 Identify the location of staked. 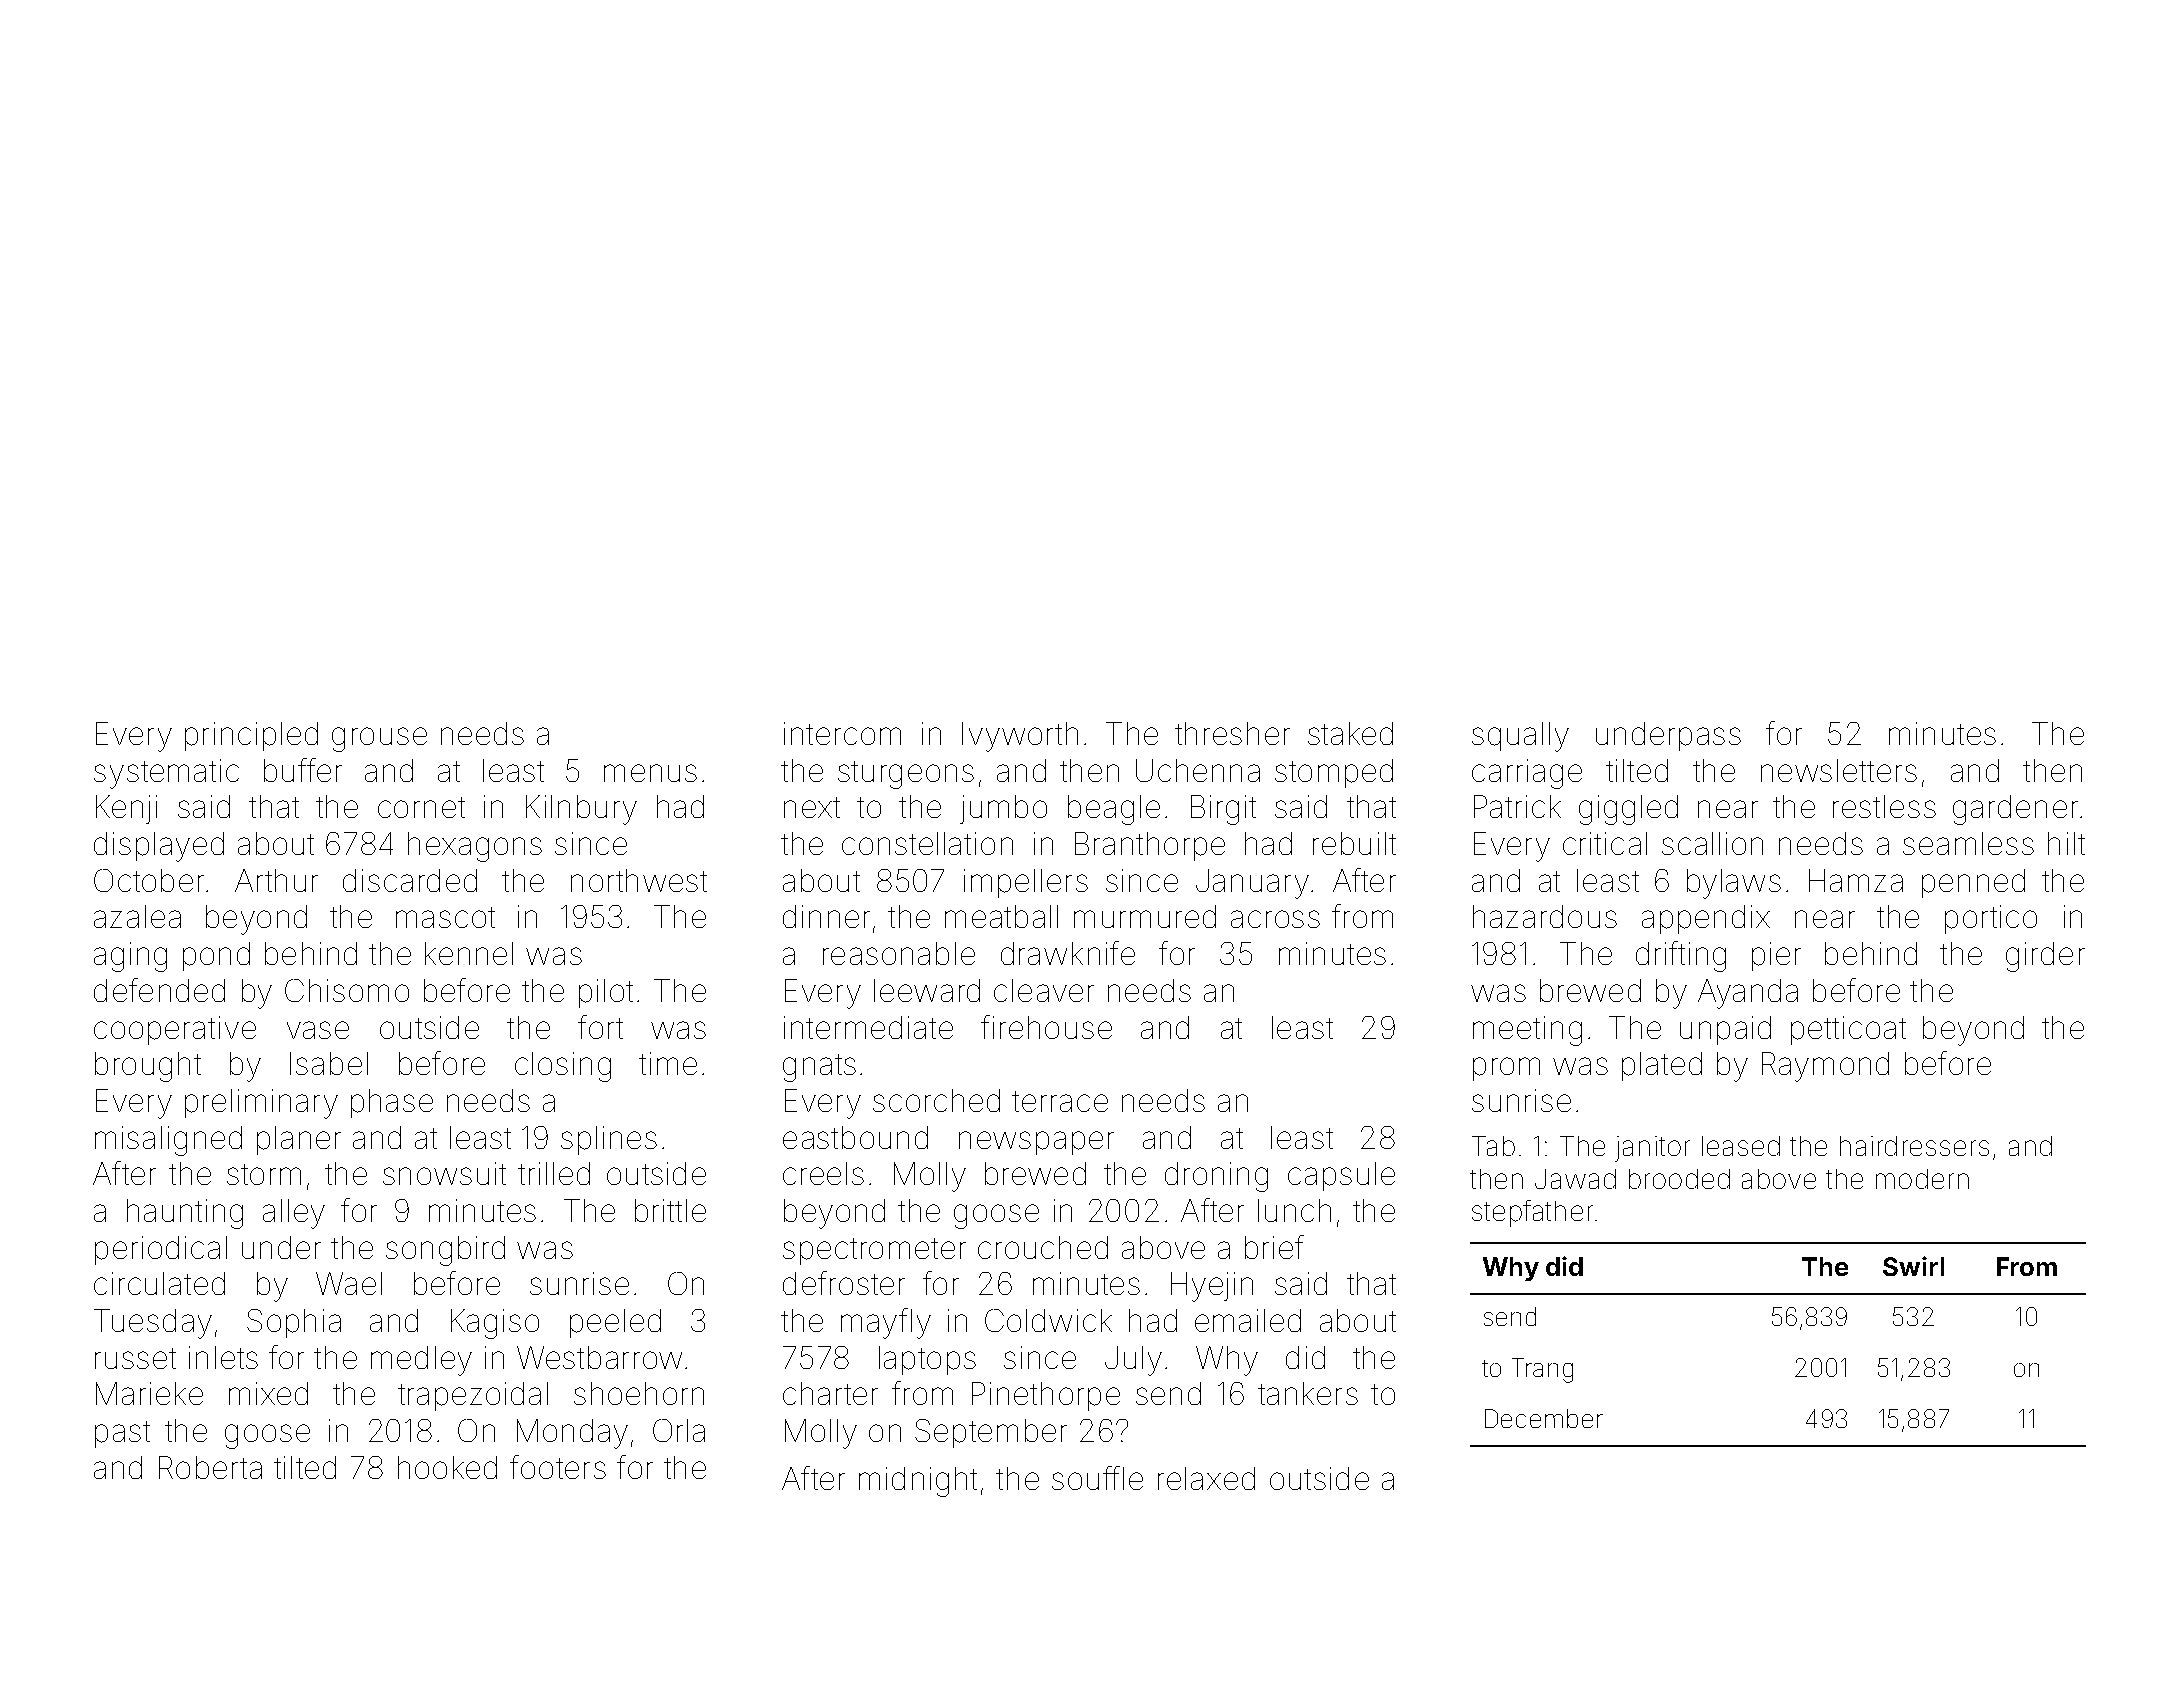
(1350, 733).
